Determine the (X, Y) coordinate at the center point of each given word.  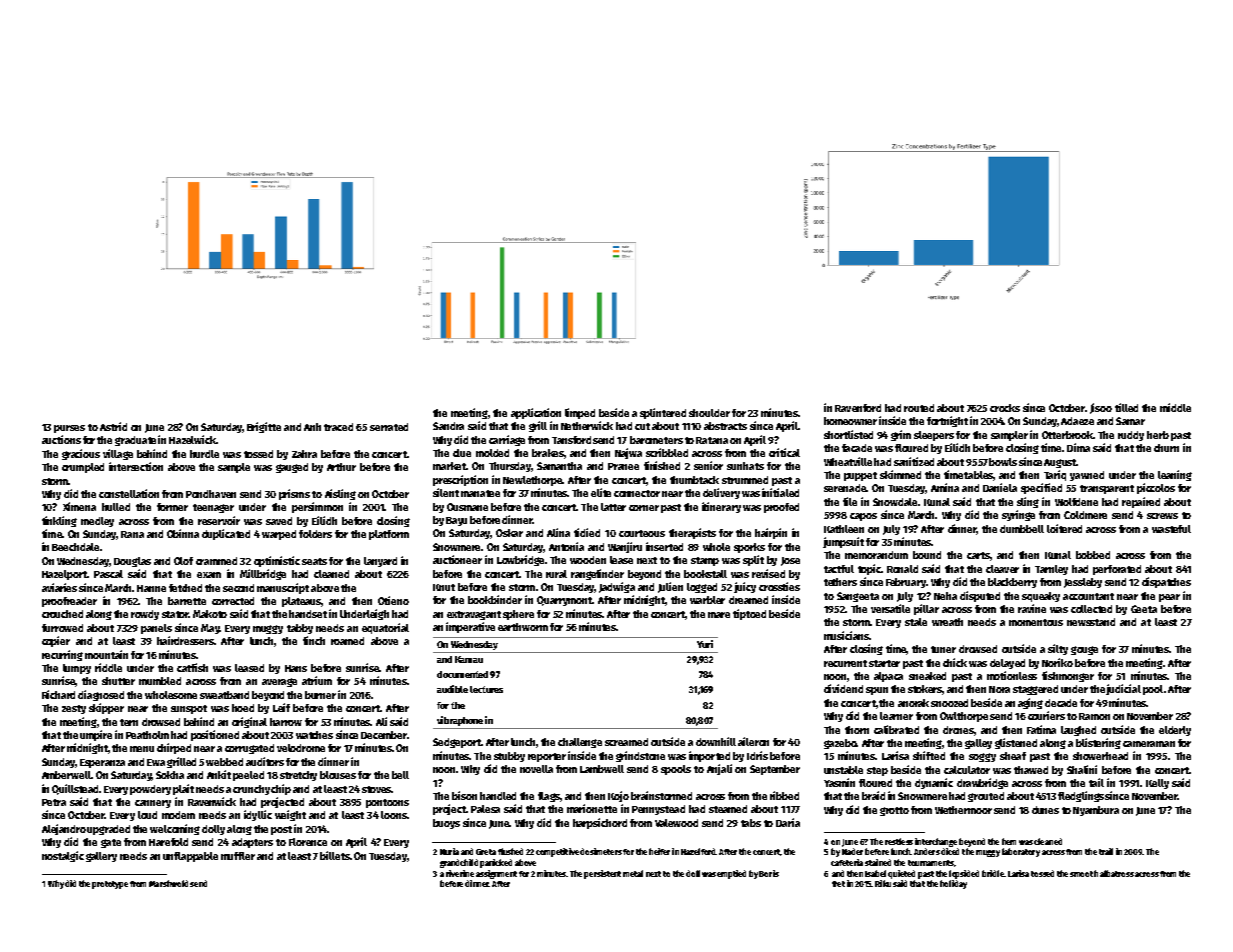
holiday (953, 884)
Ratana (712, 440)
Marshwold (168, 883)
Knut (444, 587)
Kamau (469, 659)
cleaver (1002, 569)
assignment (496, 874)
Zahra (304, 454)
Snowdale (895, 502)
